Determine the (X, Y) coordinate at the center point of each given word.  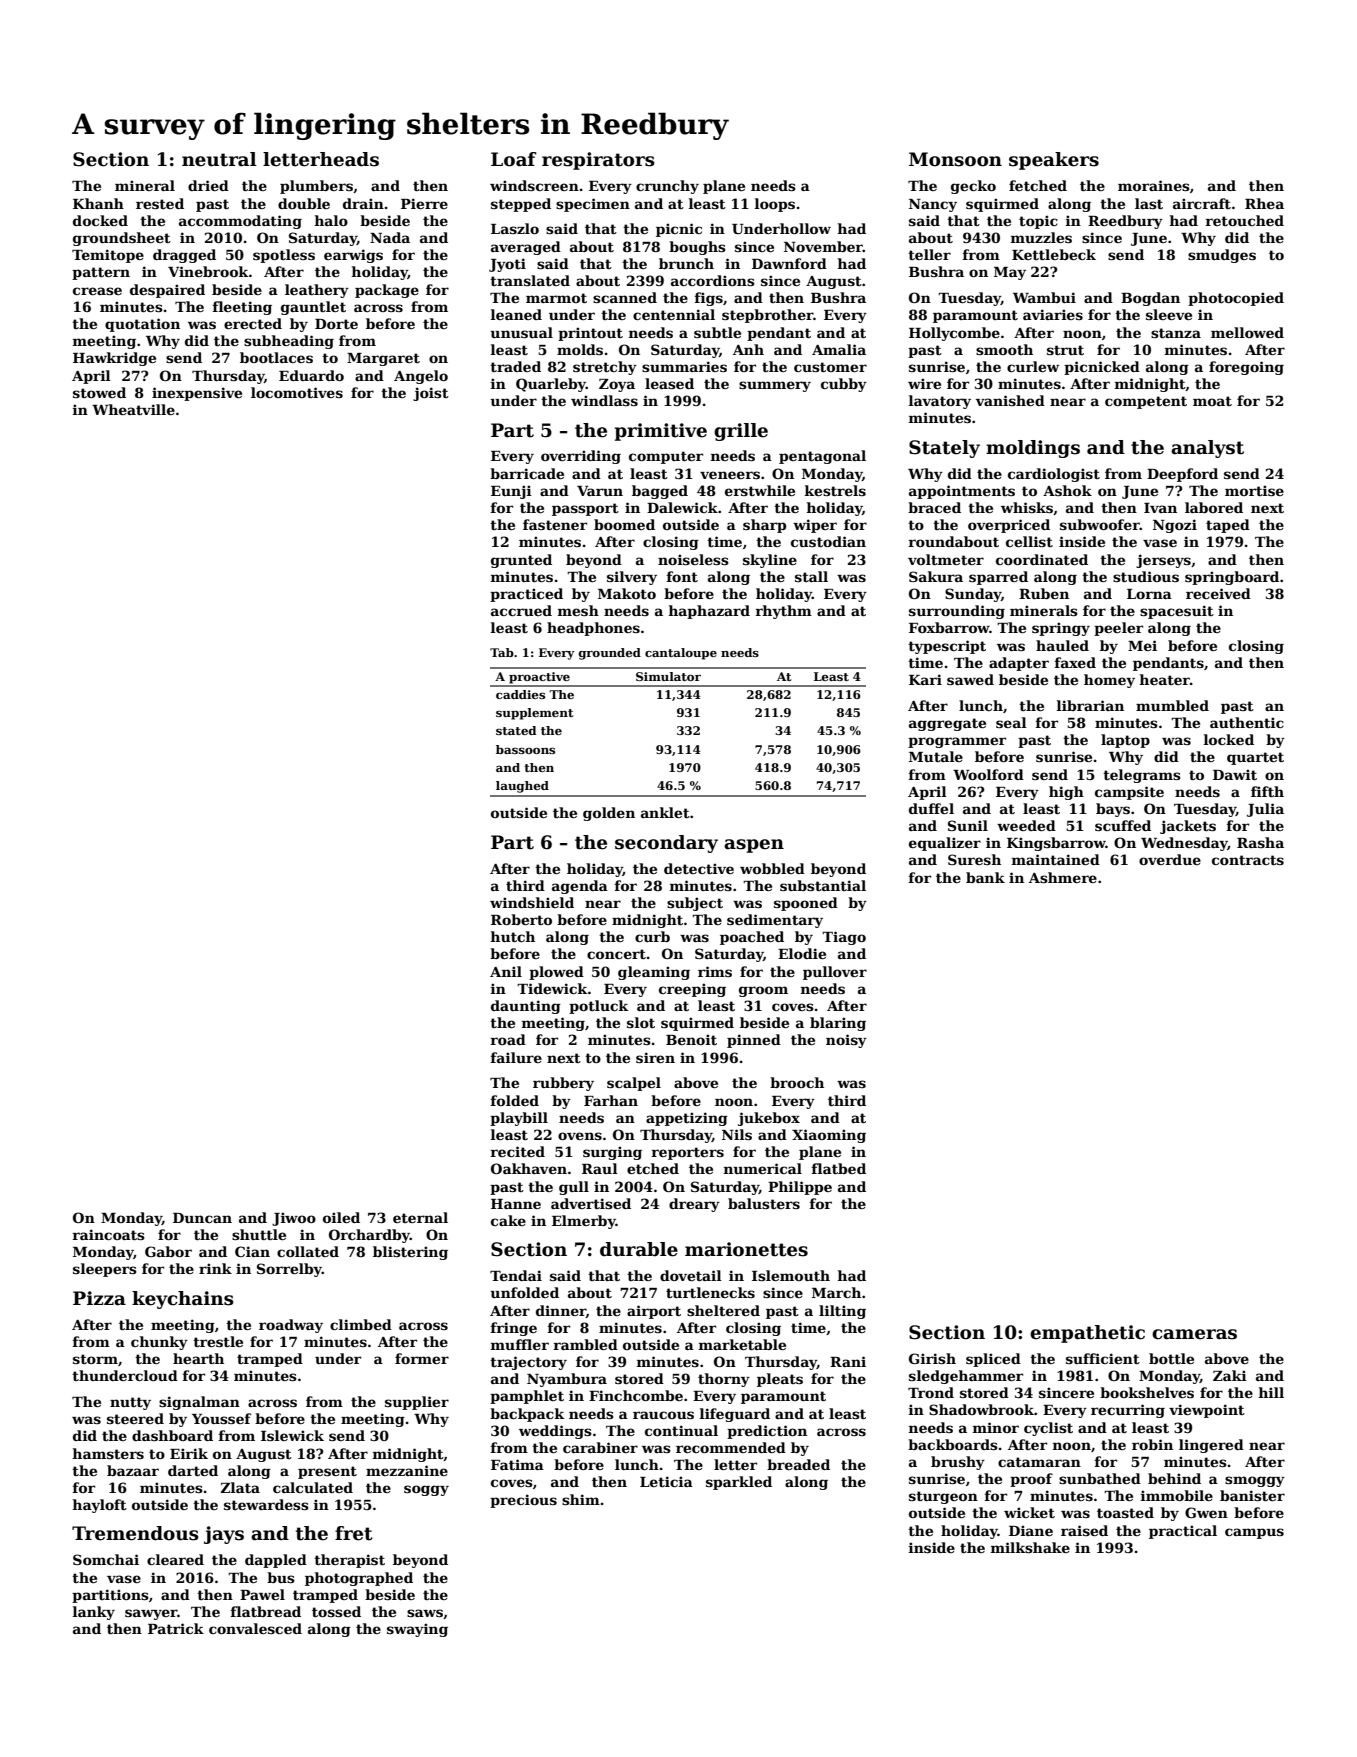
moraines (1154, 185)
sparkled (739, 1483)
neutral (219, 159)
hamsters (108, 1453)
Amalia (839, 349)
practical (1183, 1532)
